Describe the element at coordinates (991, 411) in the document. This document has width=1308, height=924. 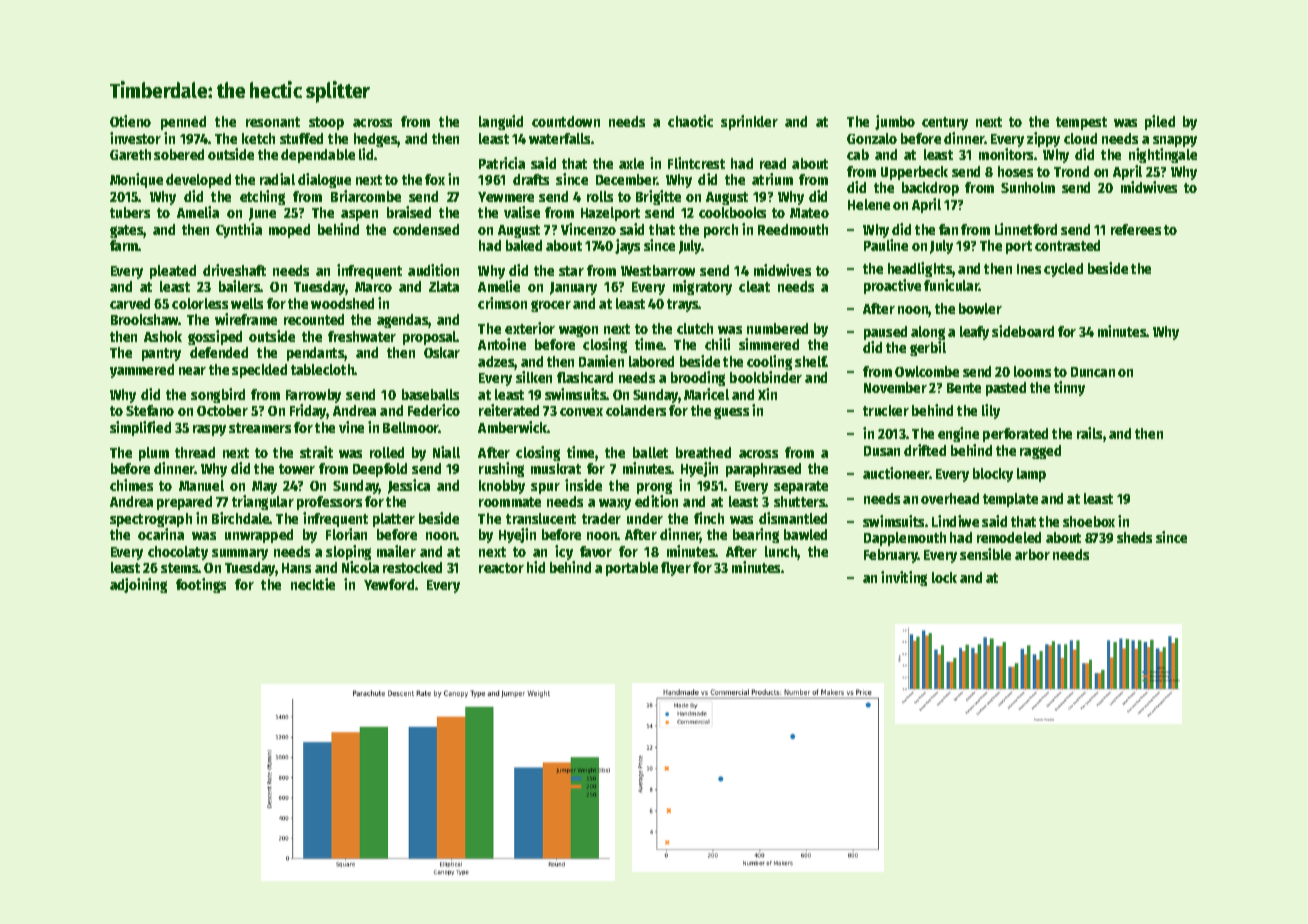
I see `lily` at that location.
